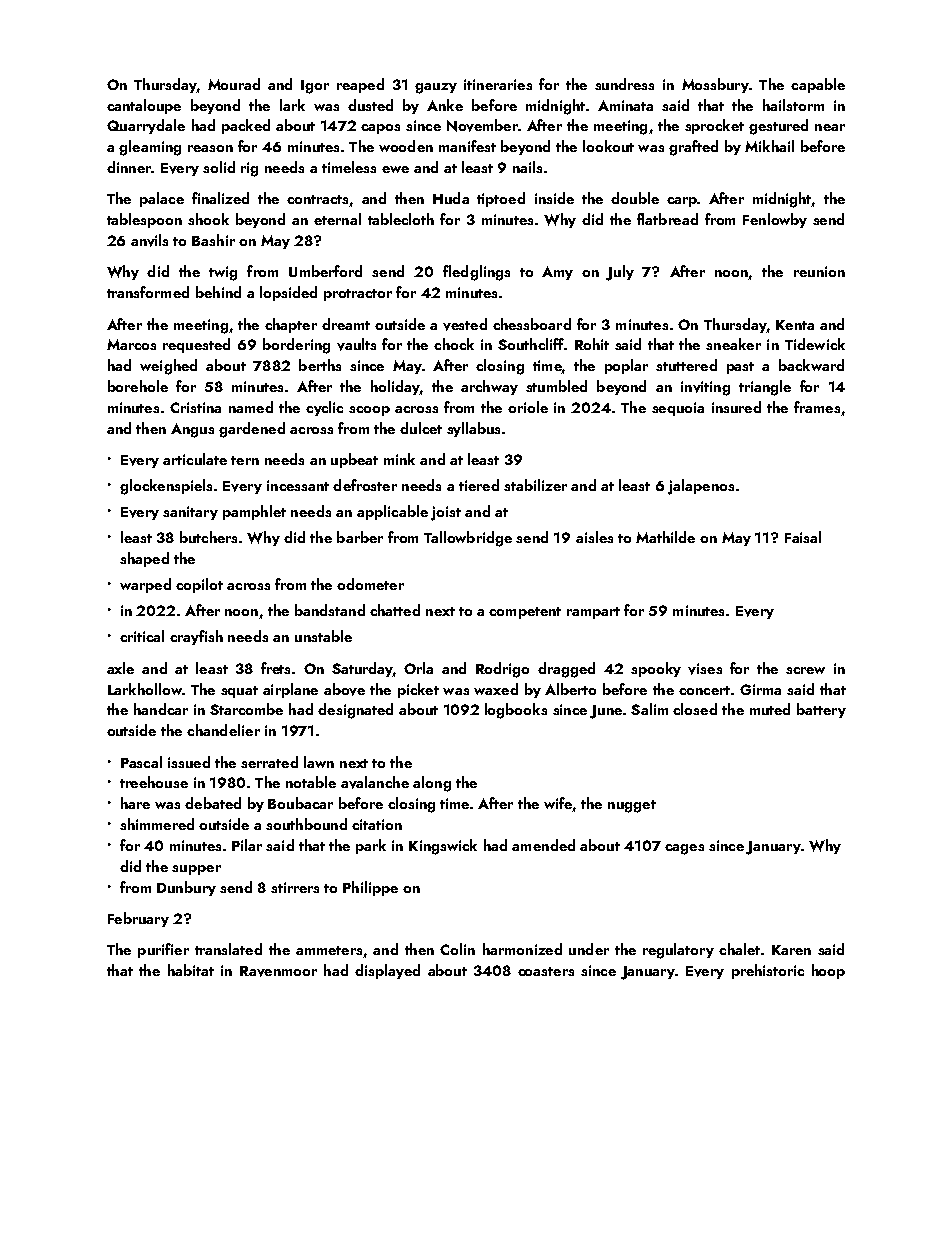 This screenshot has width=952, height=1233. Describe the element at coordinates (498, 84) in the screenshot. I see `itineraries` at that location.
